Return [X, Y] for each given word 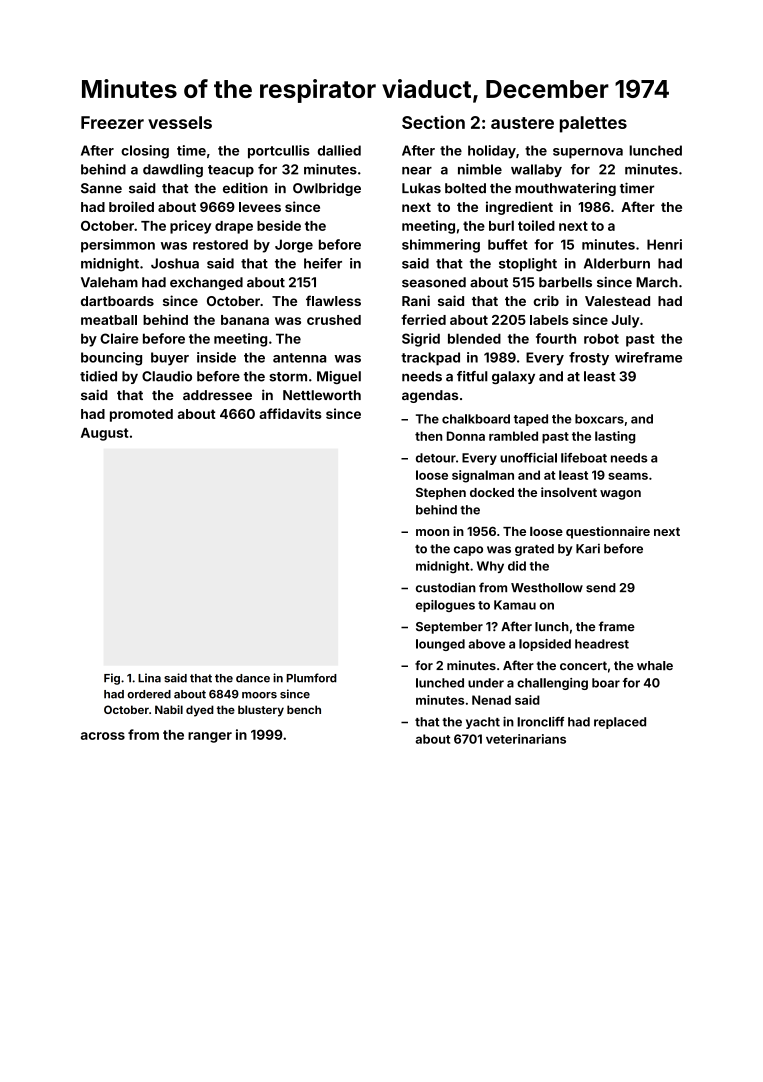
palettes [593, 124]
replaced [620, 723]
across [103, 736]
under [486, 683]
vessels [180, 122]
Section [433, 122]
